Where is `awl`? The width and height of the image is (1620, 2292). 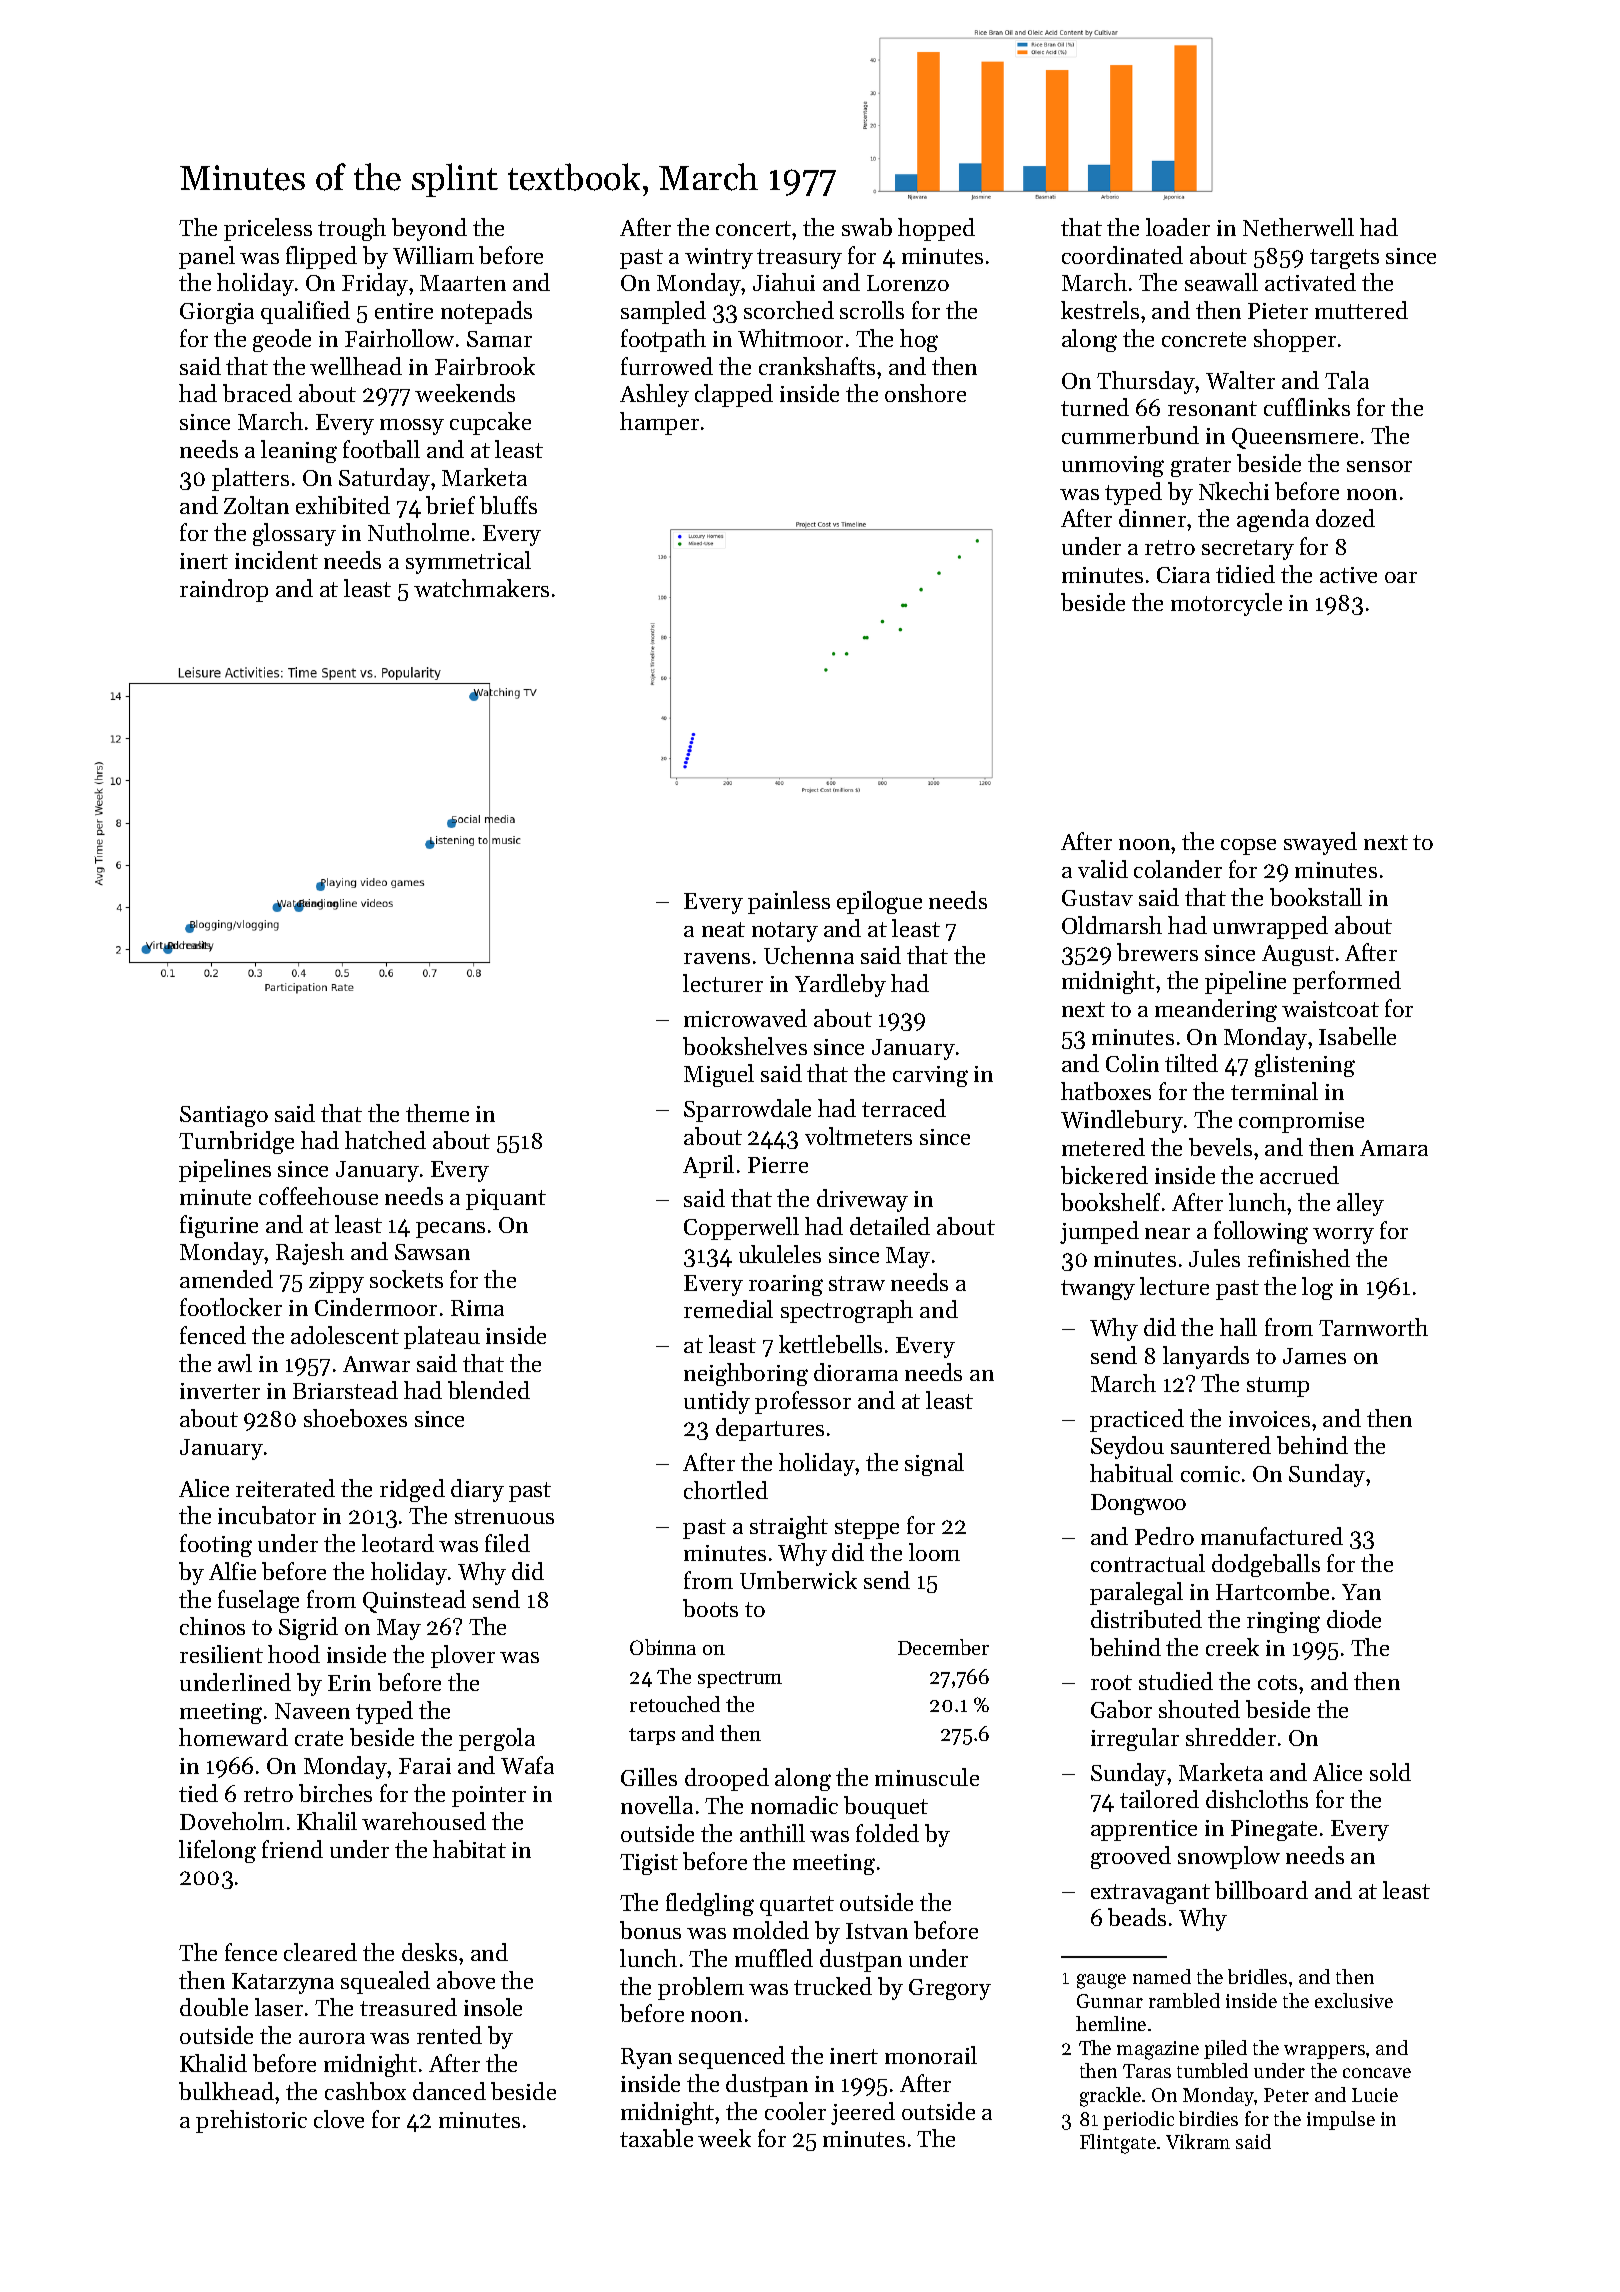
awl is located at coordinates (235, 1363).
